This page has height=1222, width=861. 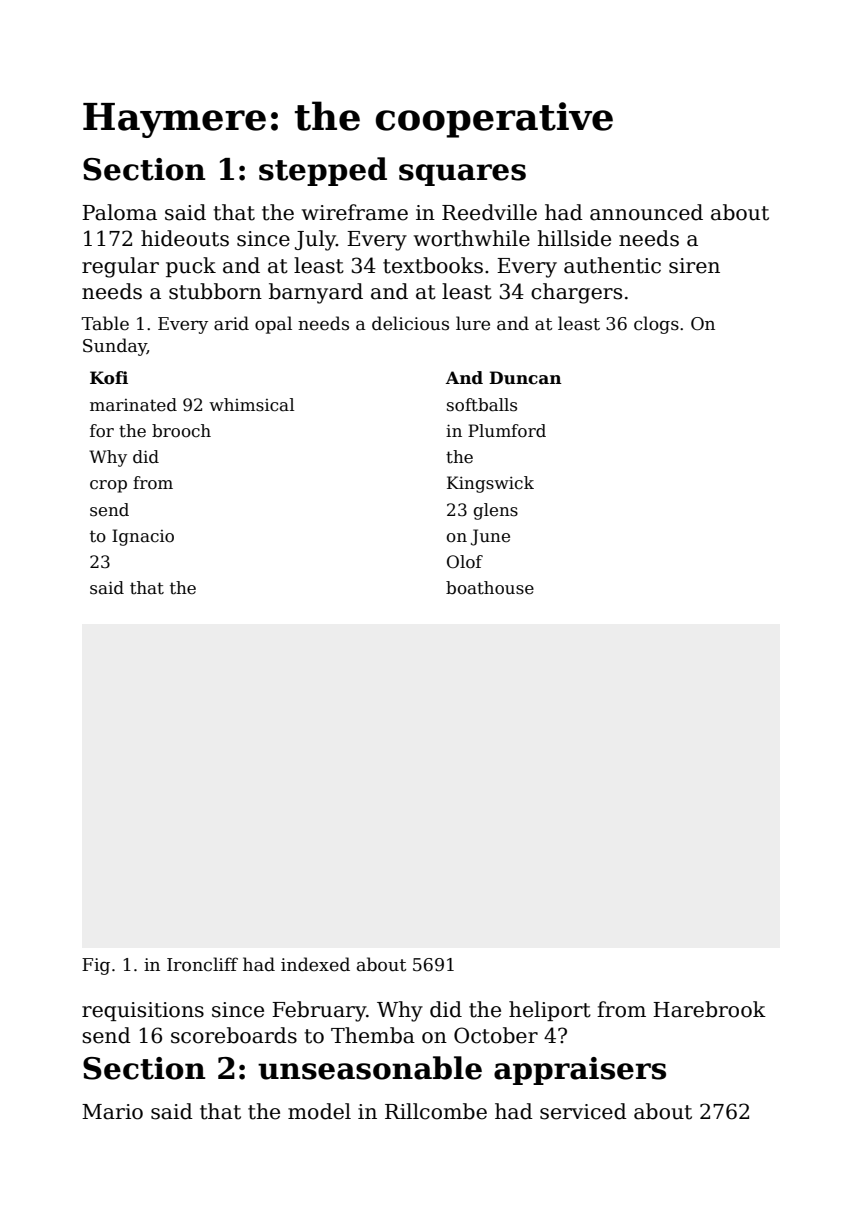 I want to click on wireframe, so click(x=355, y=212).
